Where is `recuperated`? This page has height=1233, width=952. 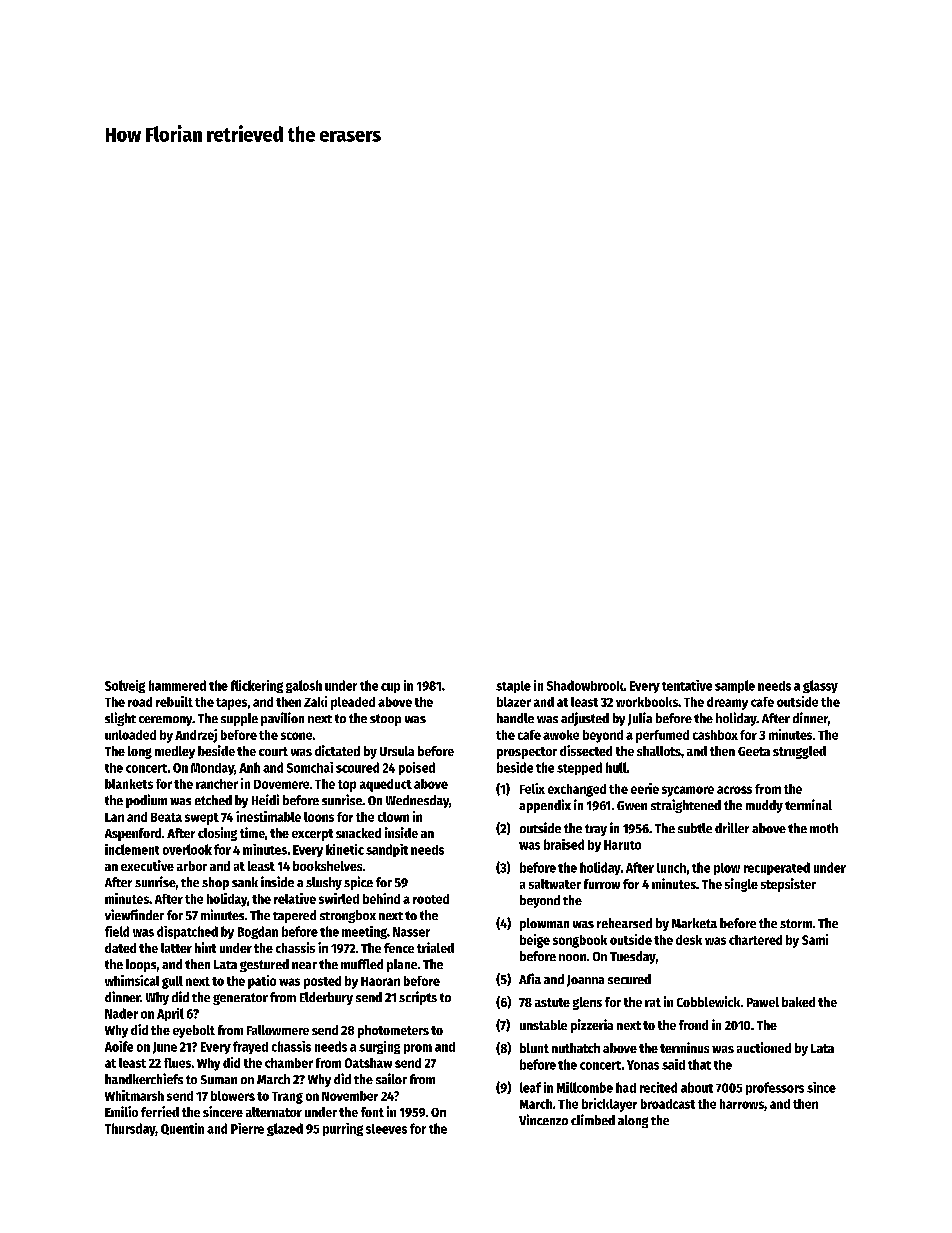 recuperated is located at coordinates (777, 868).
